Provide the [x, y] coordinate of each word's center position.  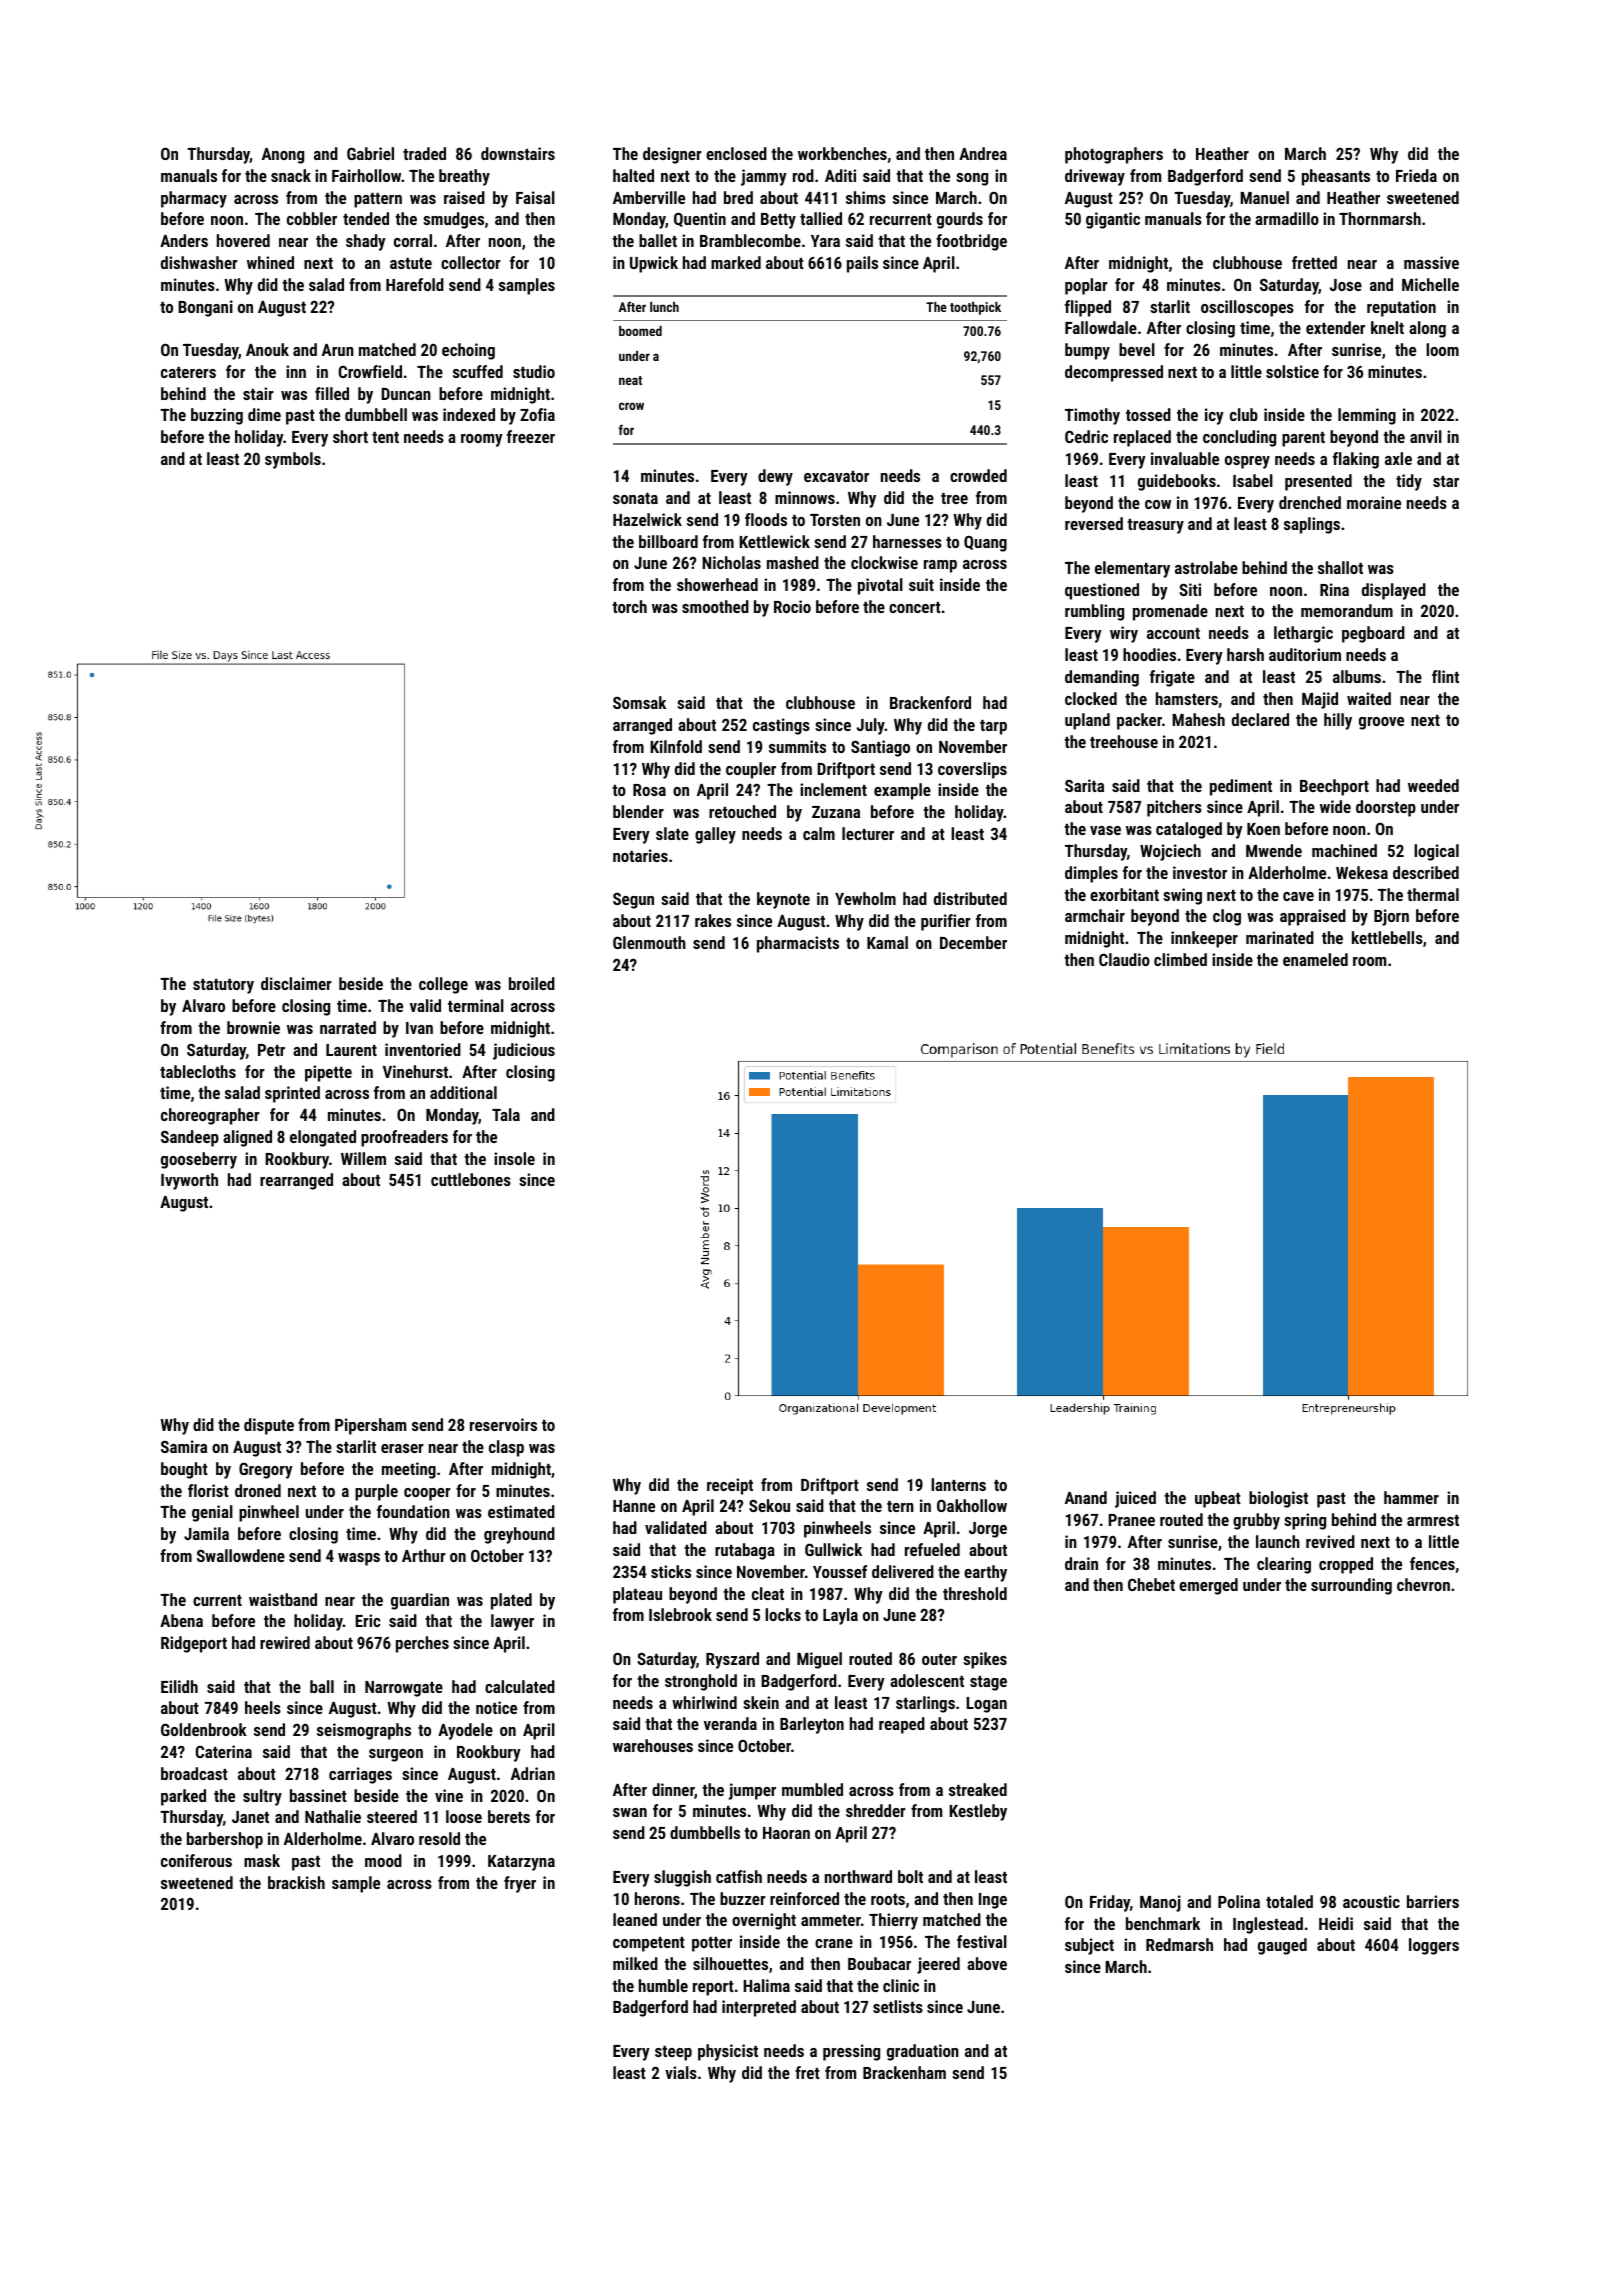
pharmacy [194, 199]
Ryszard [732, 1660]
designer [672, 155]
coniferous [196, 1860]
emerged [1208, 1586]
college [443, 985]
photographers [1114, 155]
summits [797, 746]
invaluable [1185, 458]
